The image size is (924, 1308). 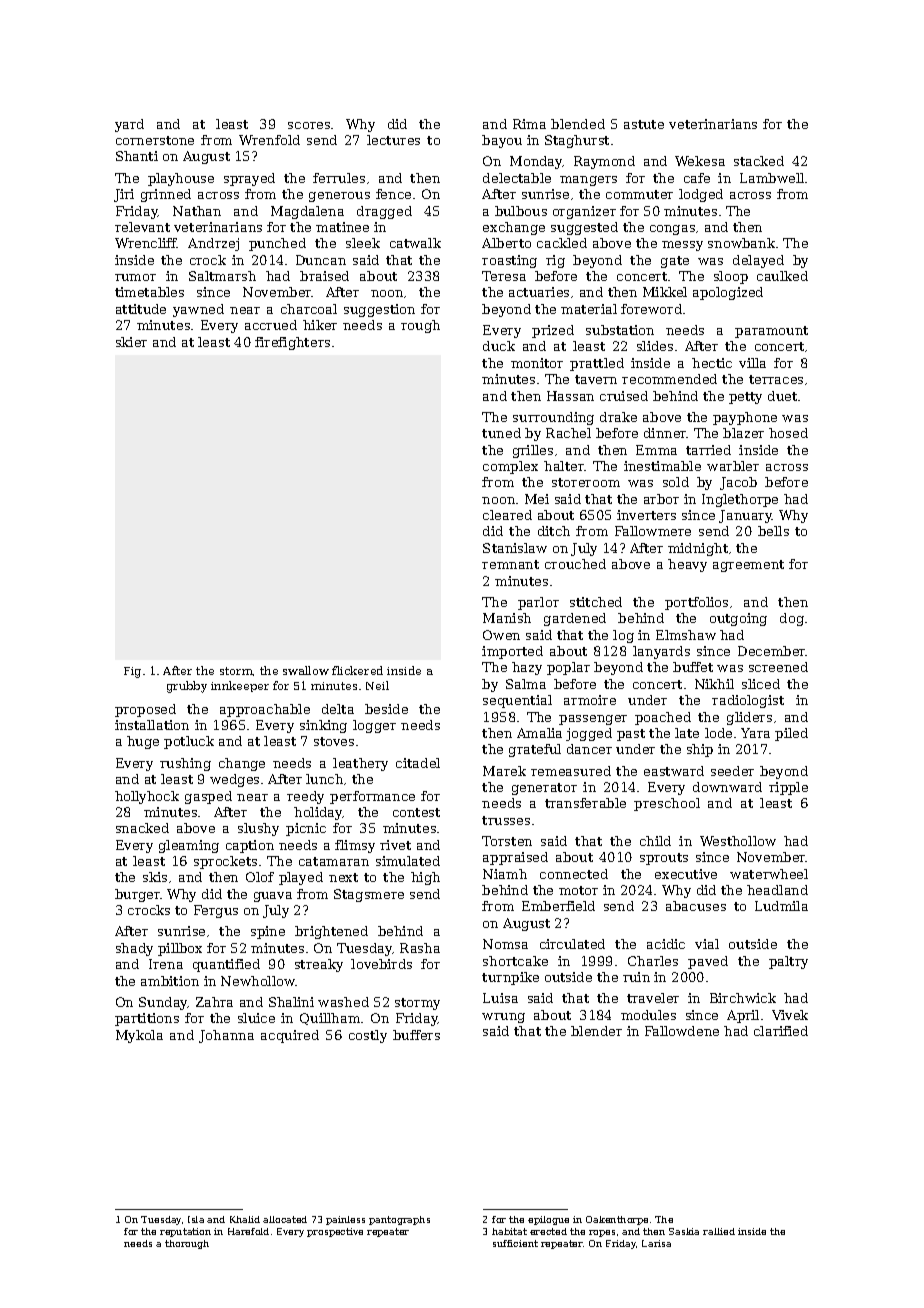 I want to click on imported, so click(x=512, y=652).
